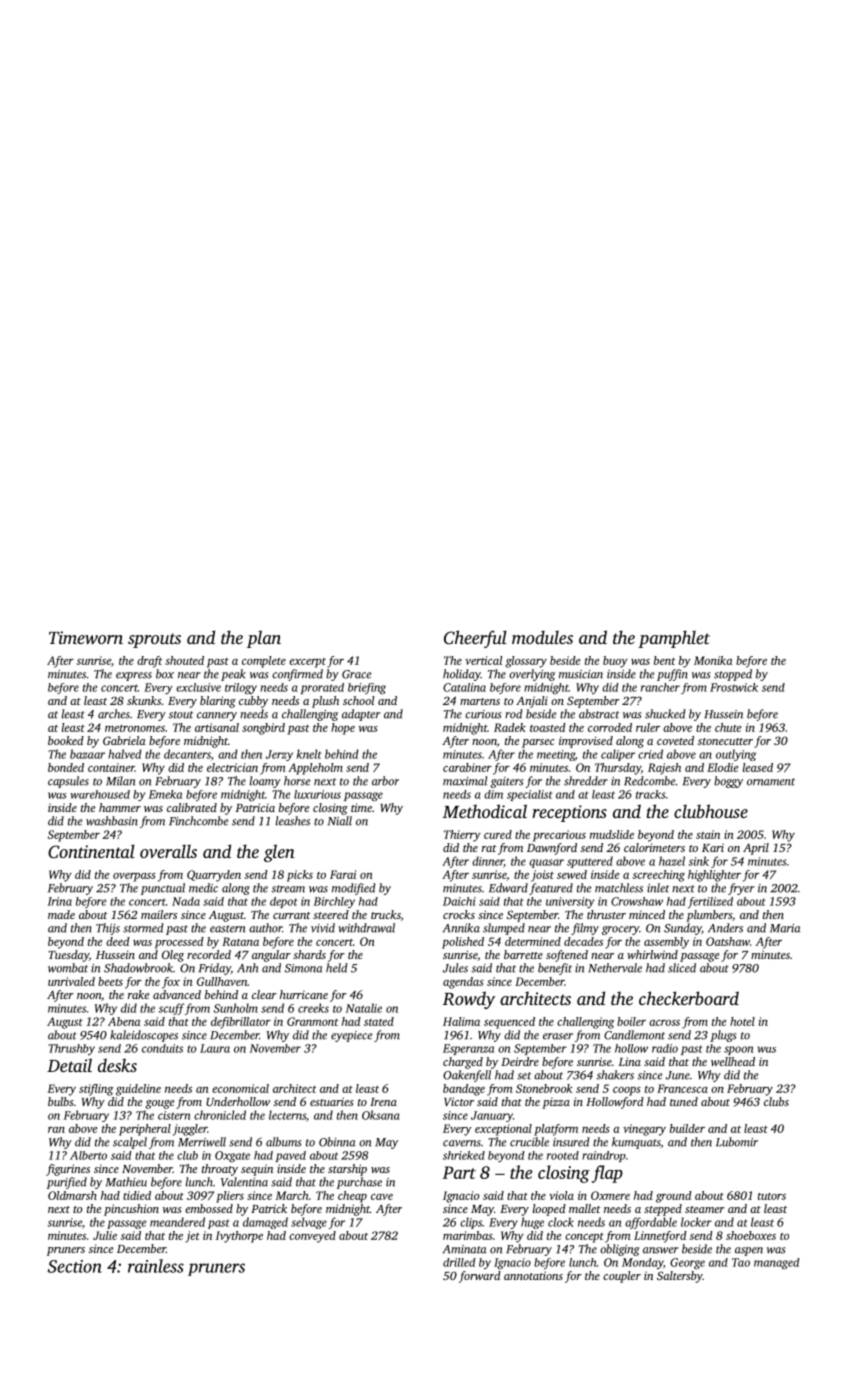  What do you see at coordinates (675, 740) in the image?
I see `coveted` at bounding box center [675, 740].
